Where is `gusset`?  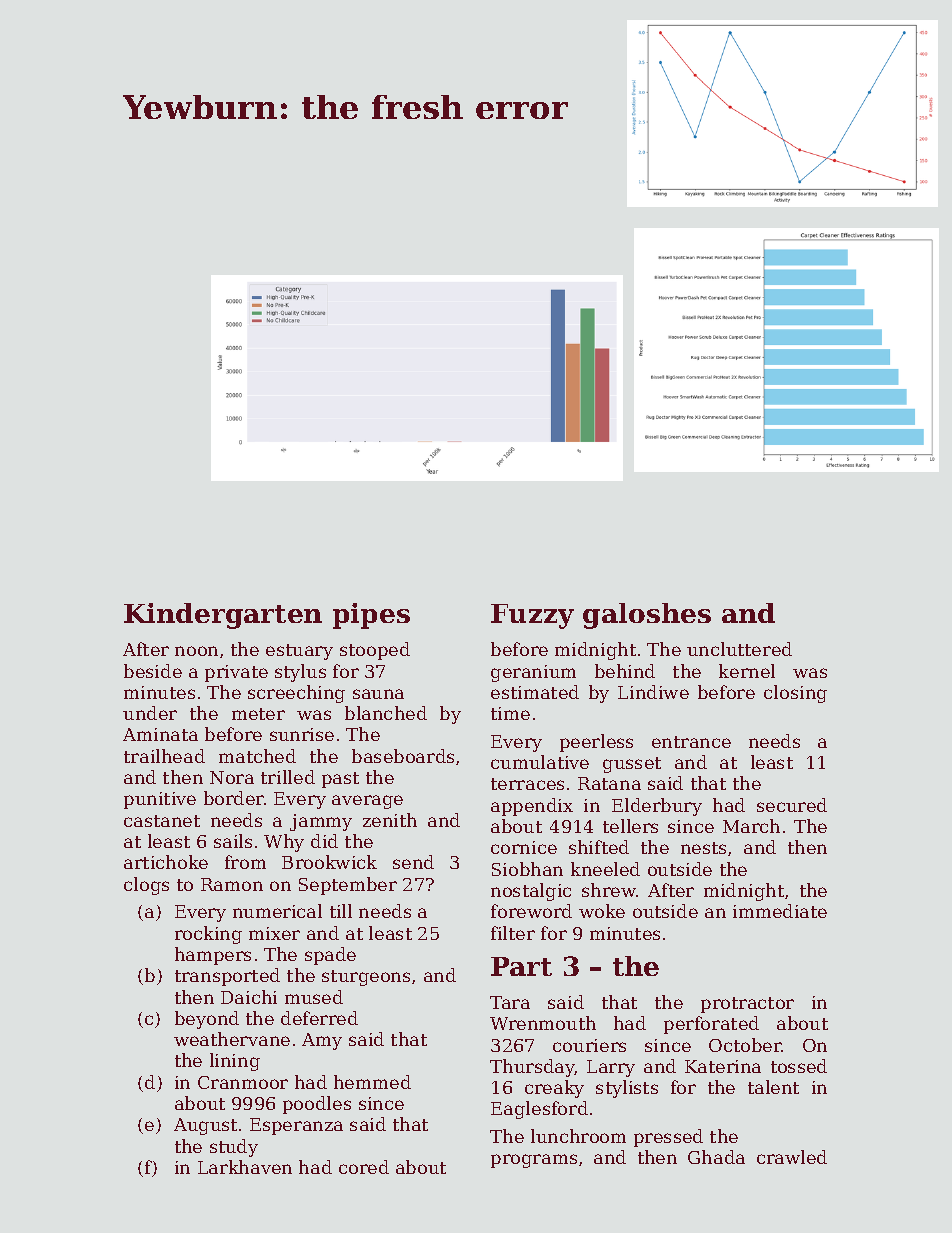
gusset is located at coordinates (632, 765).
